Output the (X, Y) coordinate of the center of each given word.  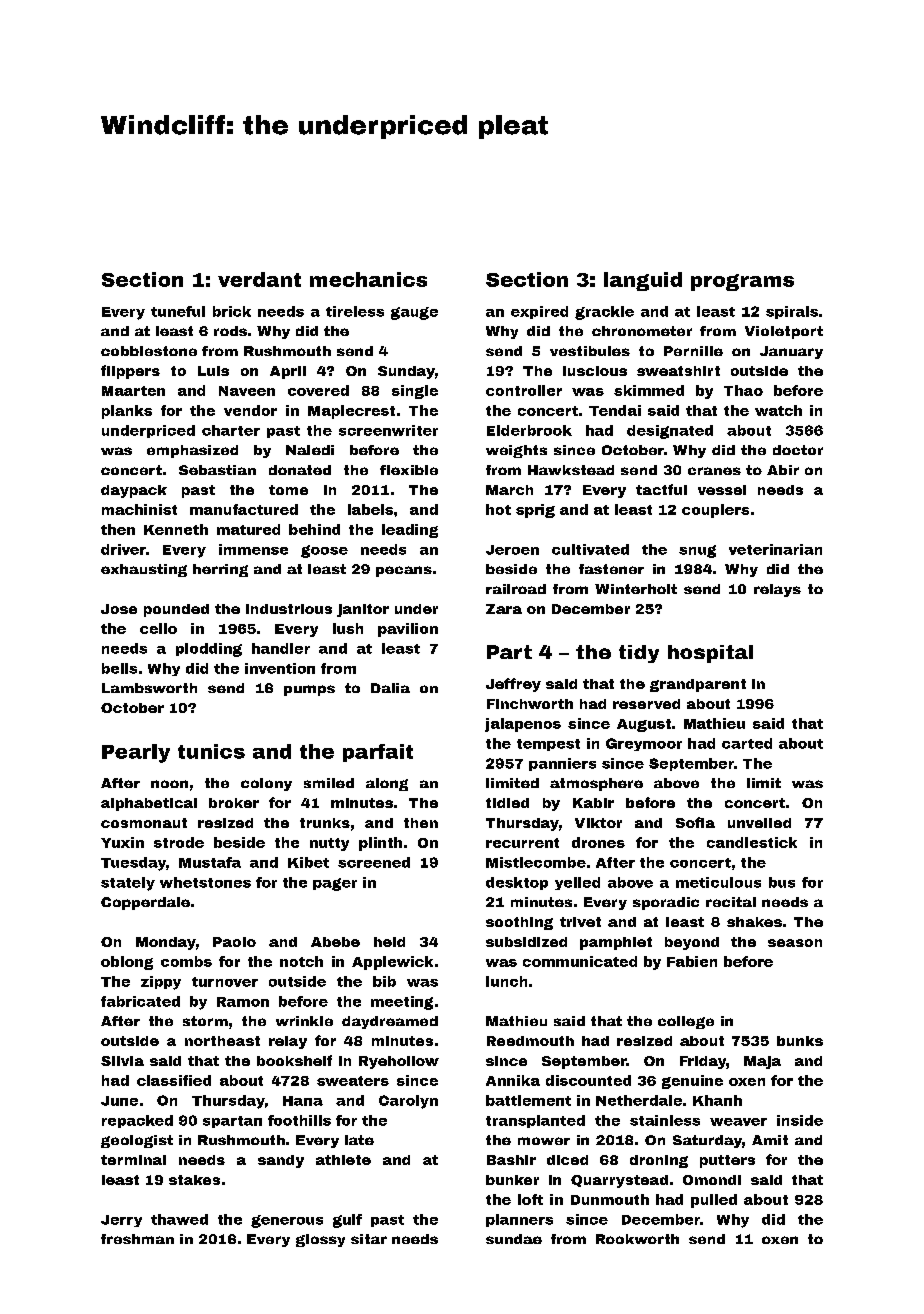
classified (174, 1080)
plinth (380, 844)
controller (524, 390)
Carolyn (408, 1102)
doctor (798, 450)
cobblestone (149, 351)
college (686, 1022)
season (795, 943)
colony (266, 784)
